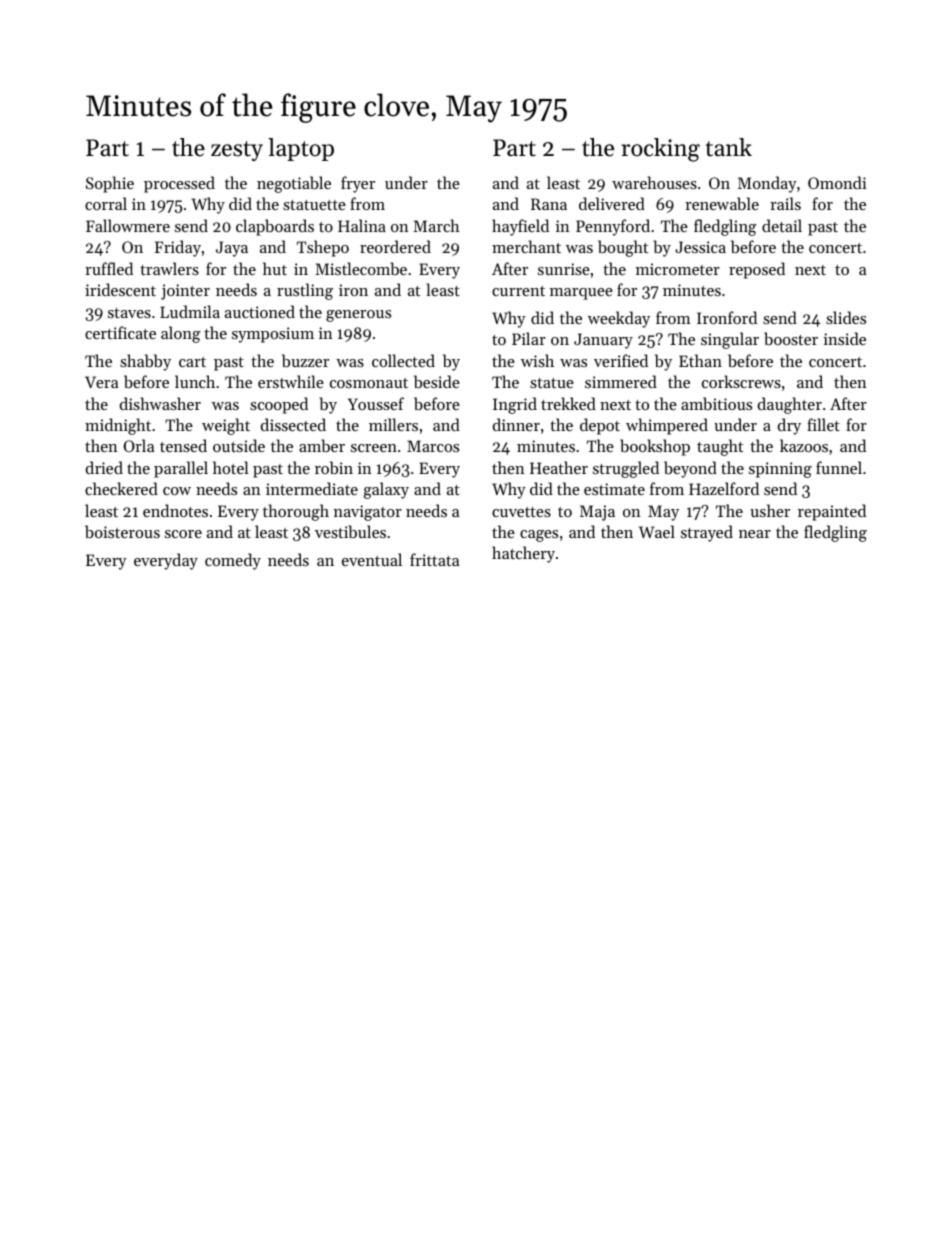 The width and height of the document is (952, 1233). I want to click on Heather, so click(559, 467).
